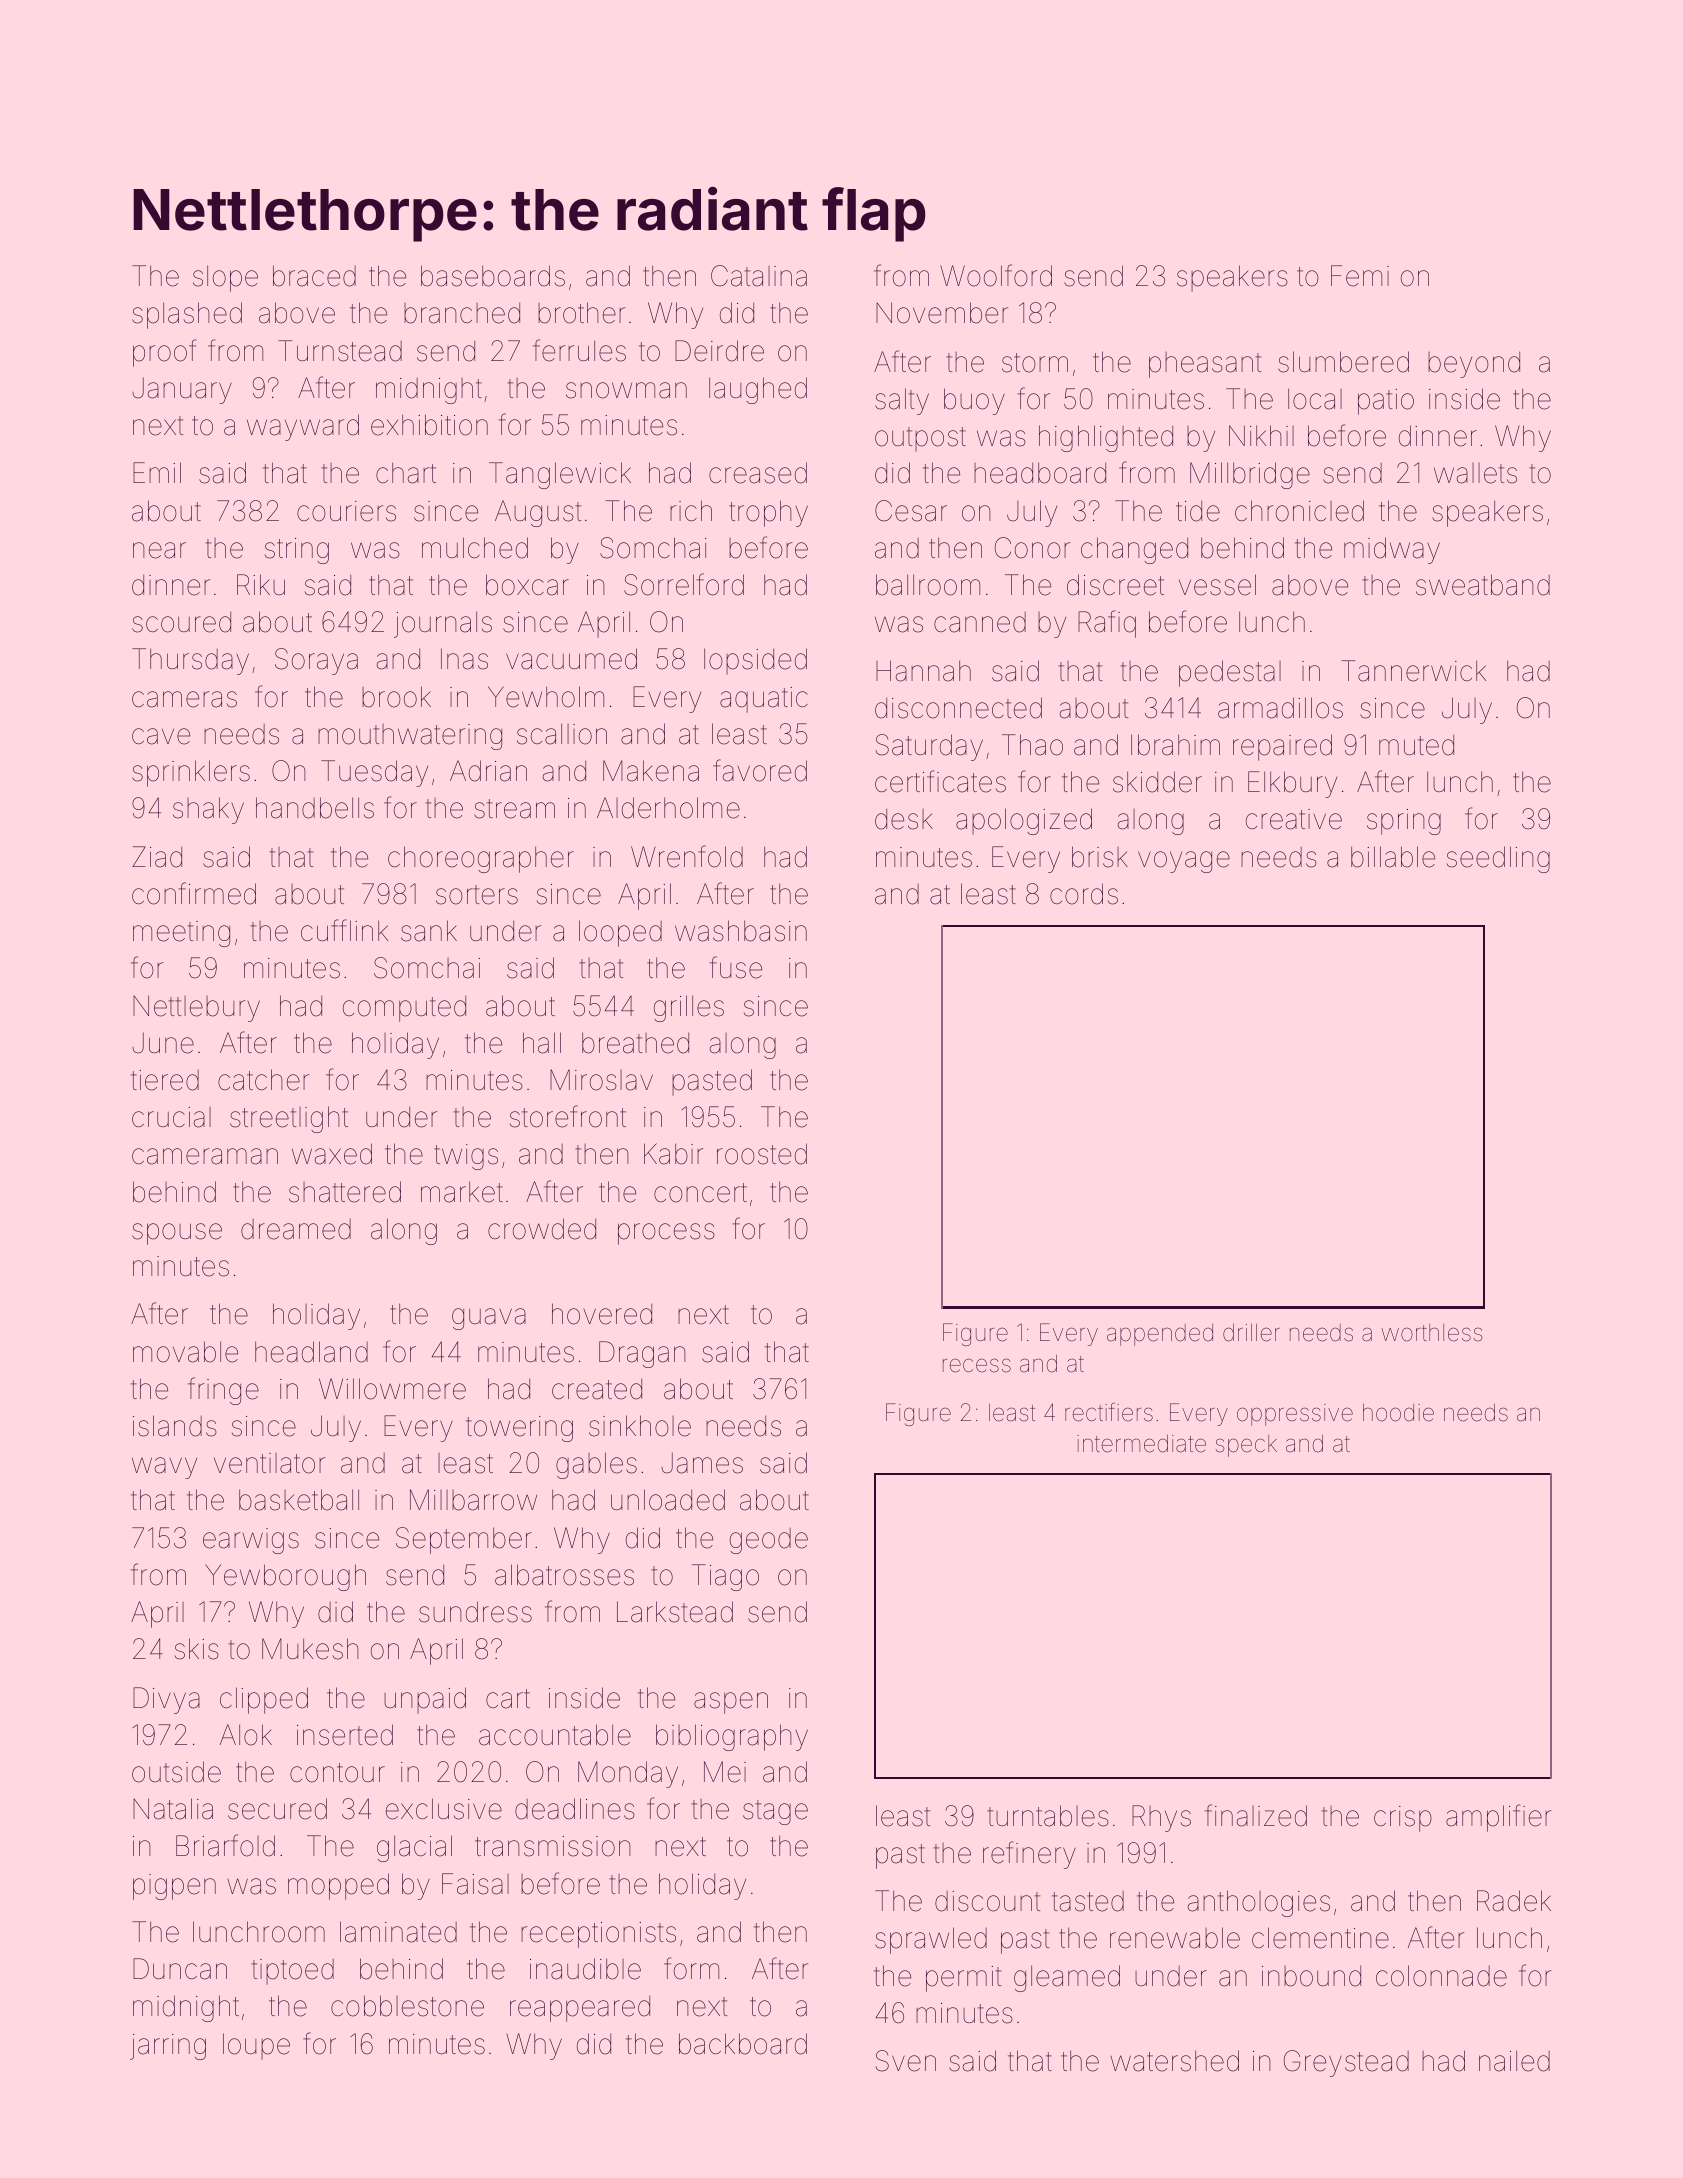 This screenshot has width=1683, height=2178. What do you see at coordinates (225, 278) in the screenshot?
I see `slope` at bounding box center [225, 278].
